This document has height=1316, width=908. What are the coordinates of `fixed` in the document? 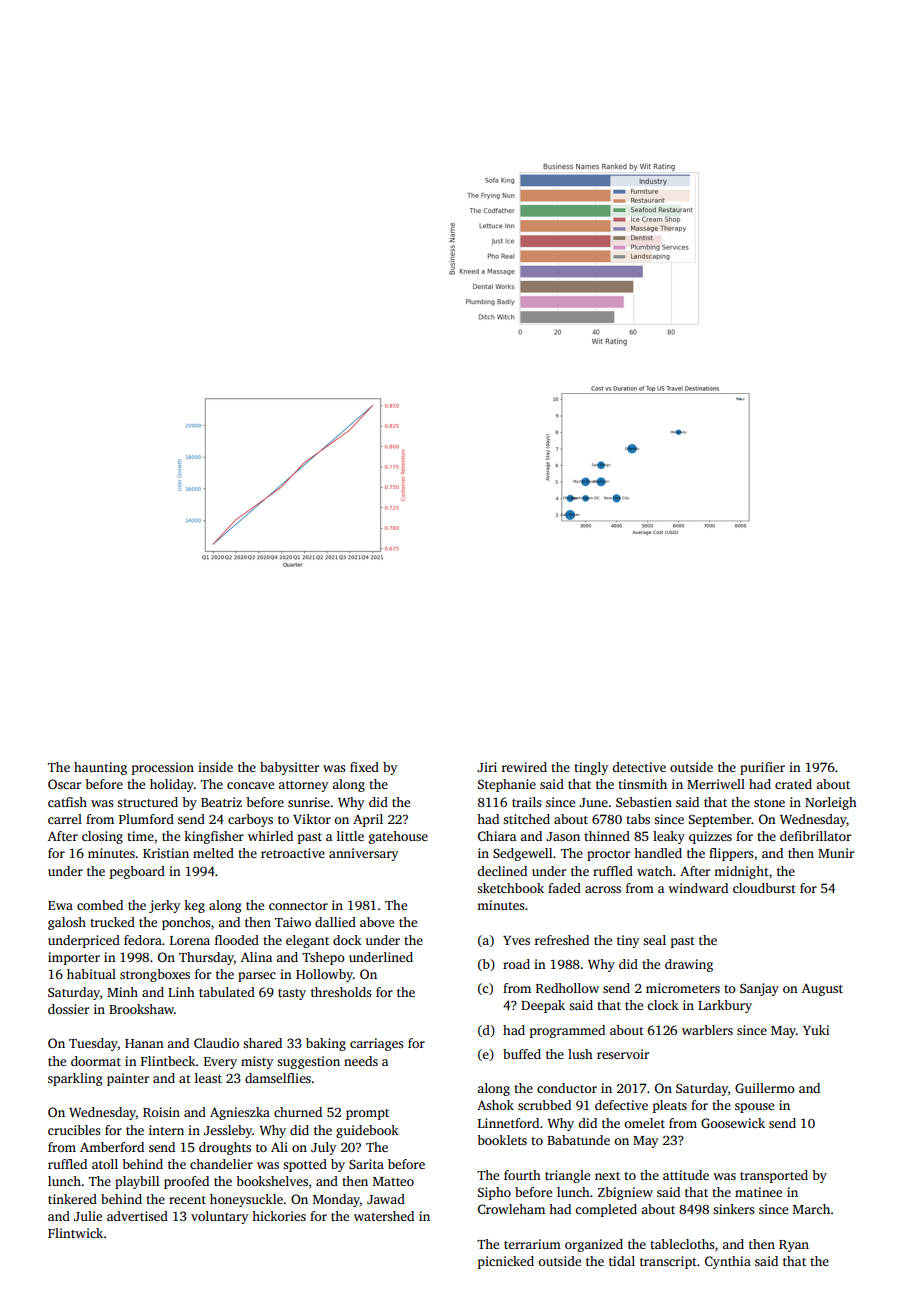 It's located at (364, 767).
